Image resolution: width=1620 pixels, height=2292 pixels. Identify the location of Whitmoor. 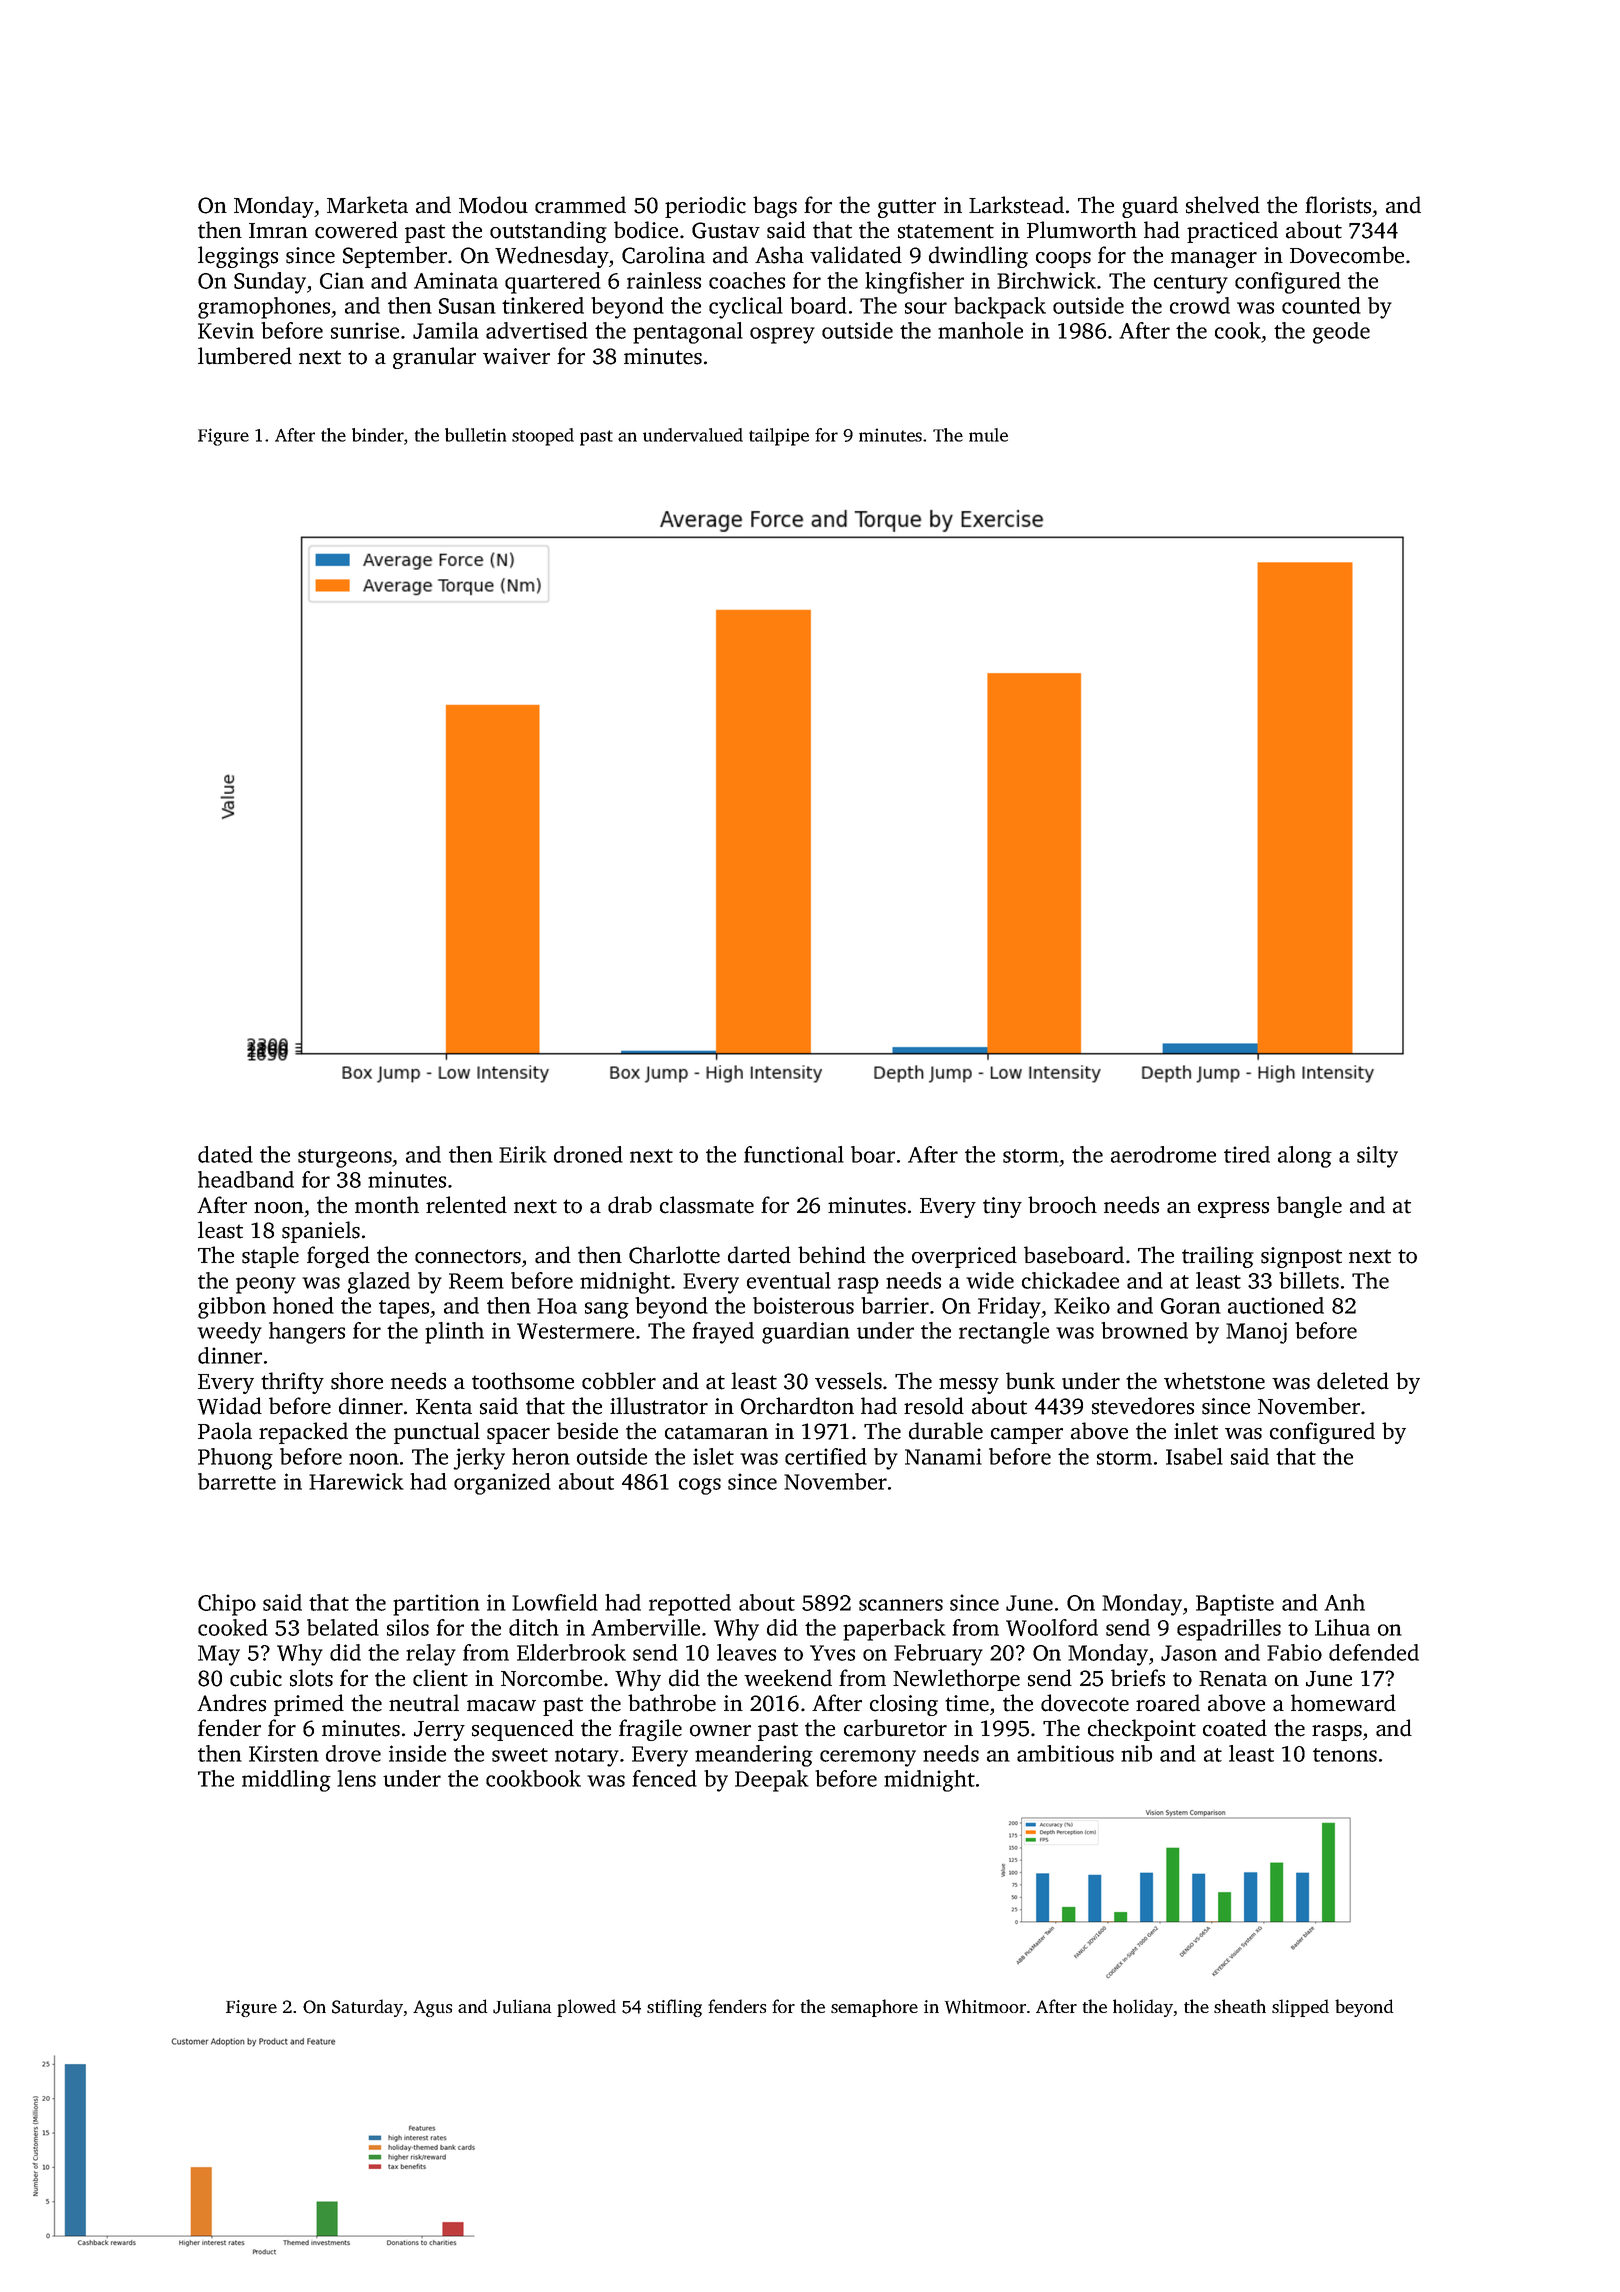
(985, 2006).
